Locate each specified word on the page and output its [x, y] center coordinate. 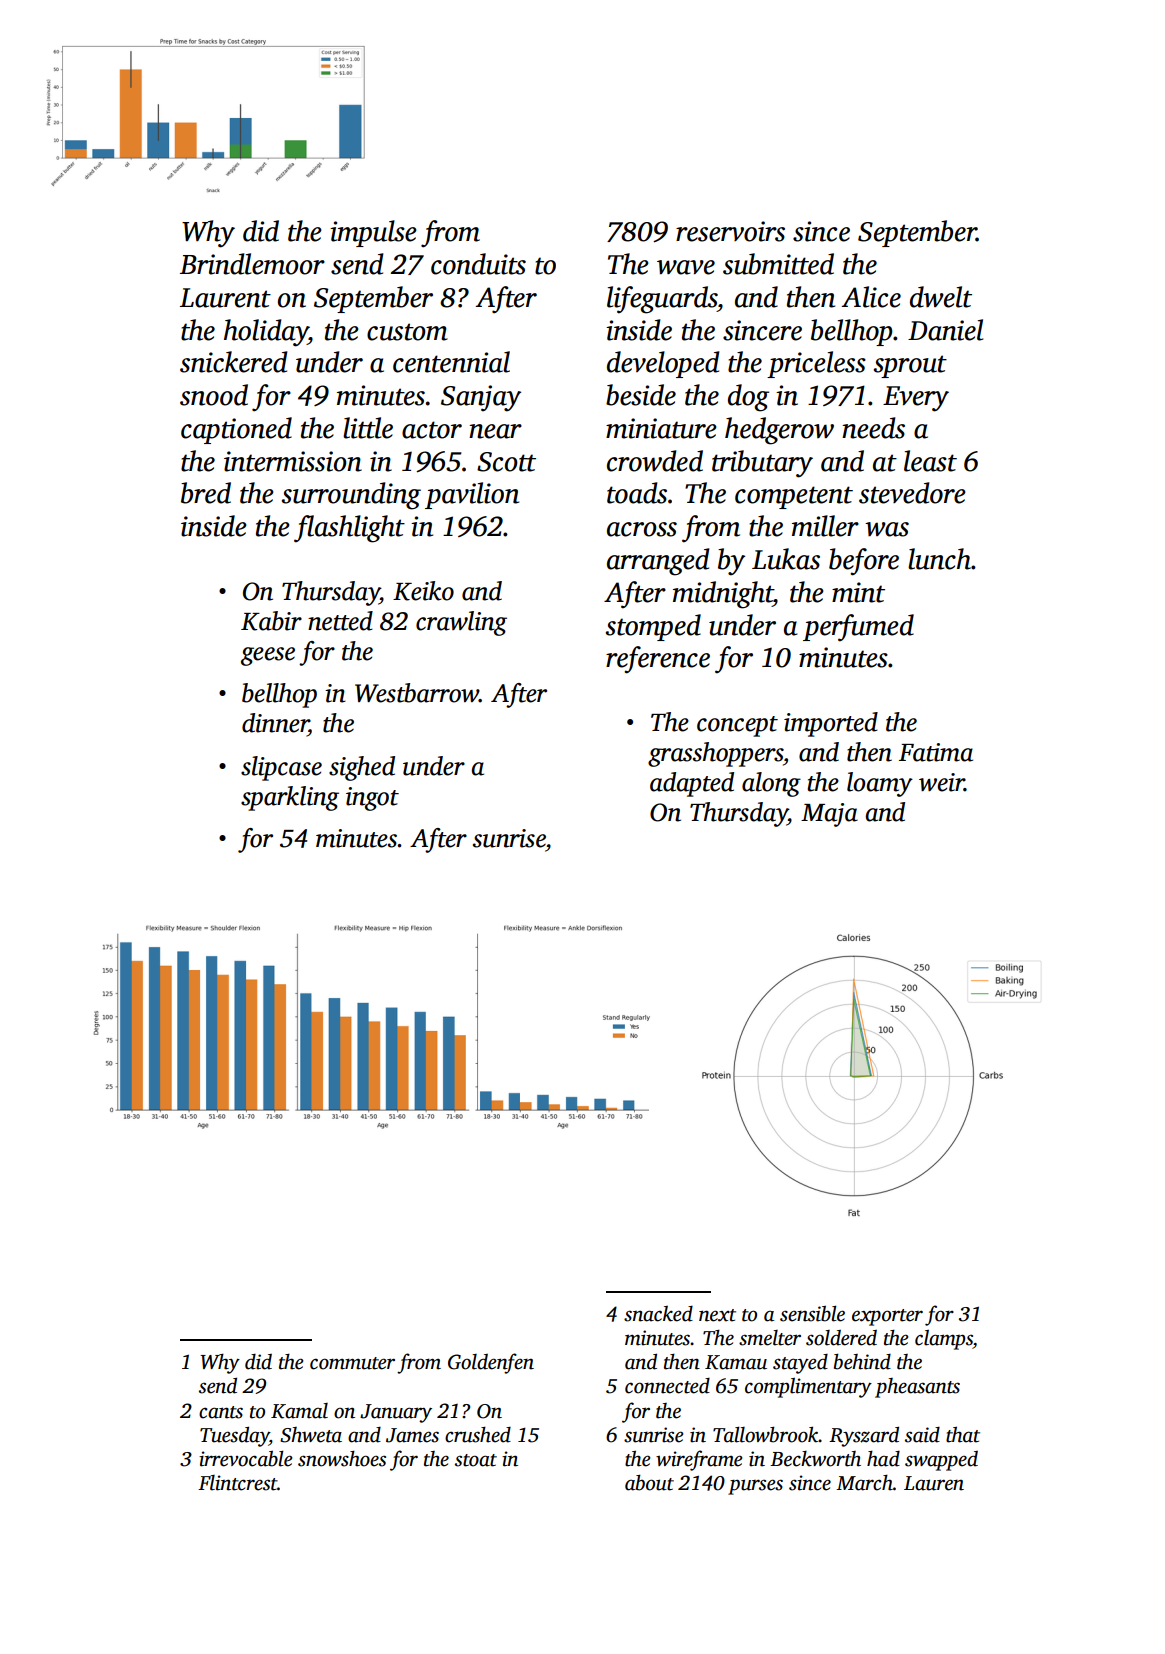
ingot [372, 799]
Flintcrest [237, 1483]
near [495, 431]
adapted [692, 784]
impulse [373, 233]
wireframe [699, 1460]
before [864, 562]
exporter [887, 1317]
